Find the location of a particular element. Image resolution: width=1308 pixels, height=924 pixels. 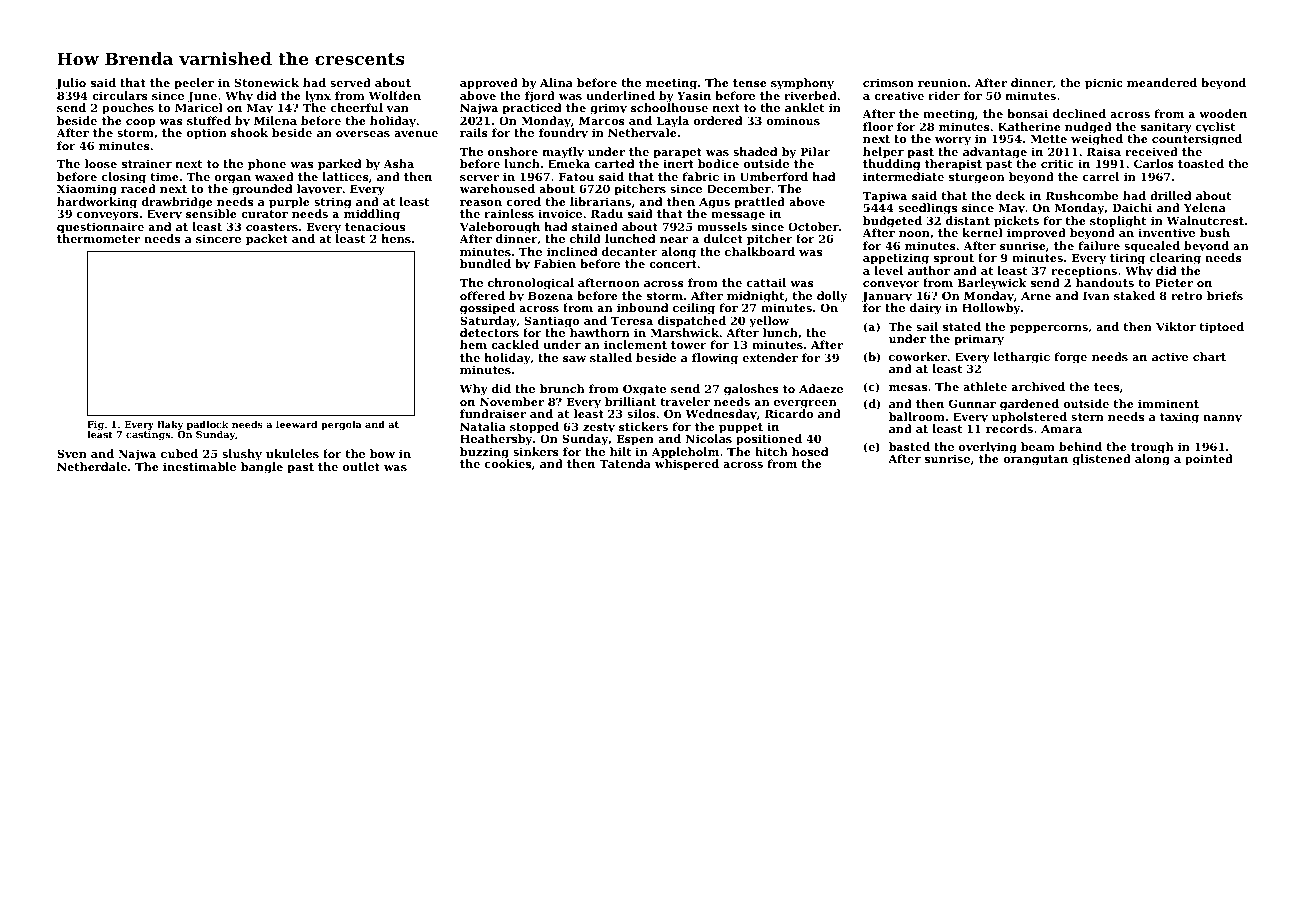

near is located at coordinates (674, 240).
